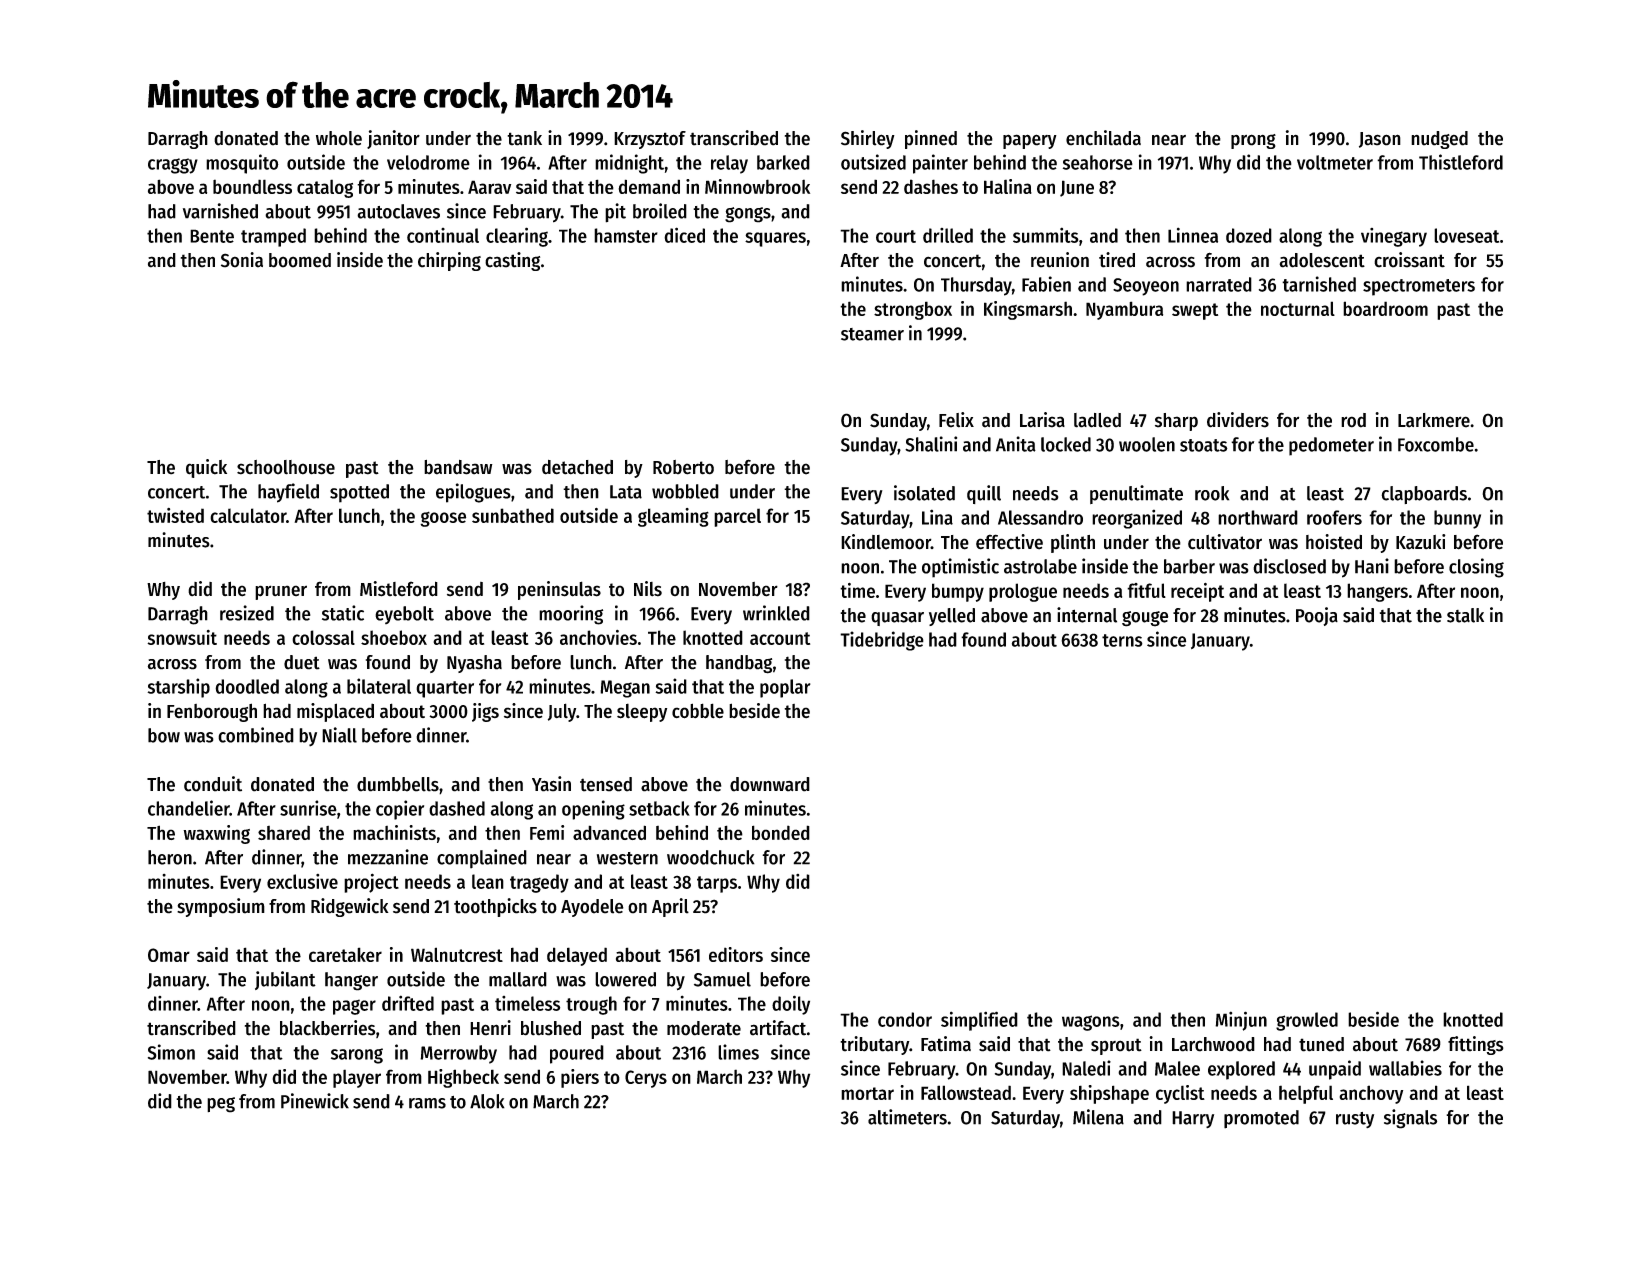 The width and height of the document is (1651, 1276). I want to click on ladled, so click(1097, 420).
